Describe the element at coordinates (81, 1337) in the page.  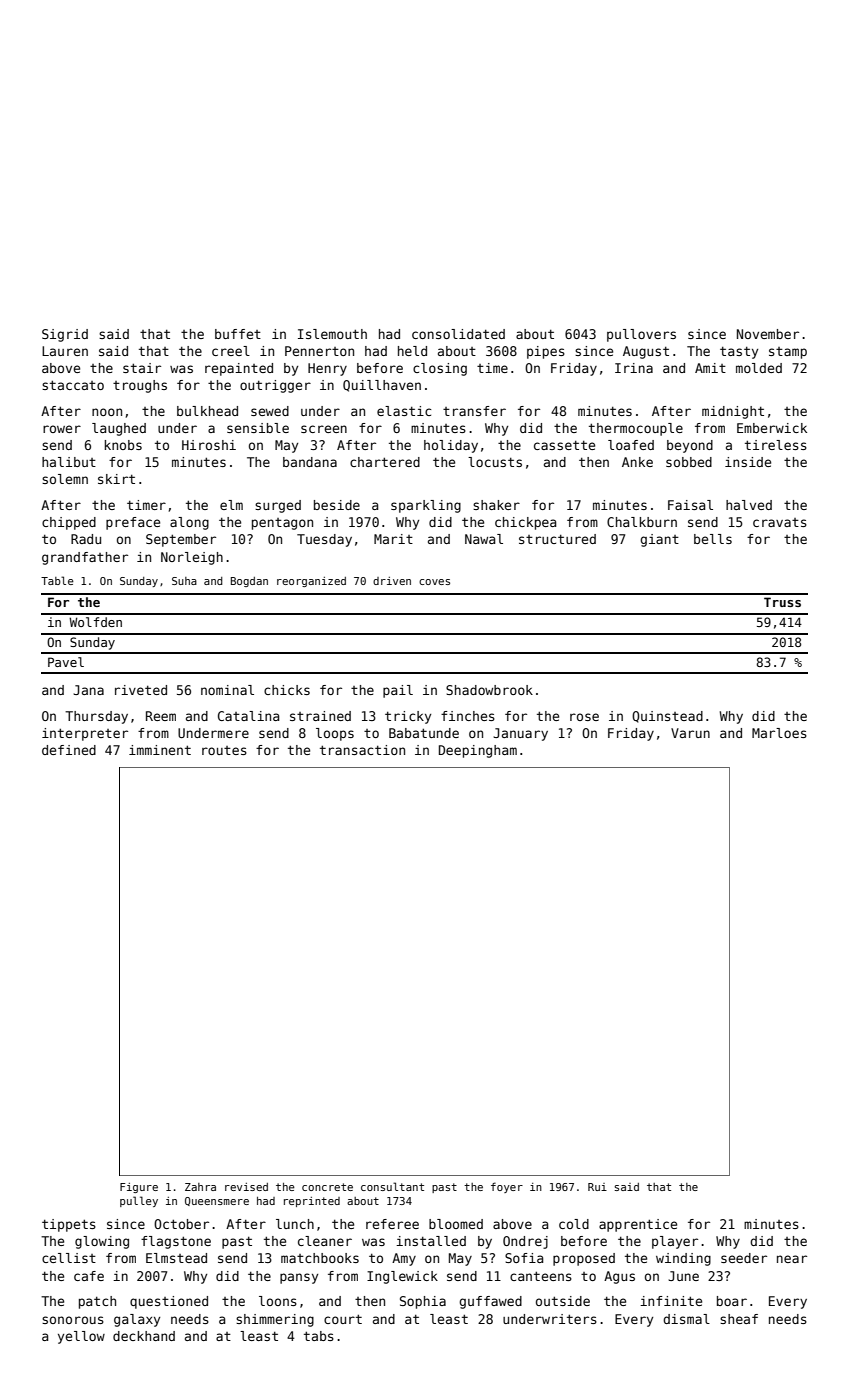
I see `yellow` at that location.
